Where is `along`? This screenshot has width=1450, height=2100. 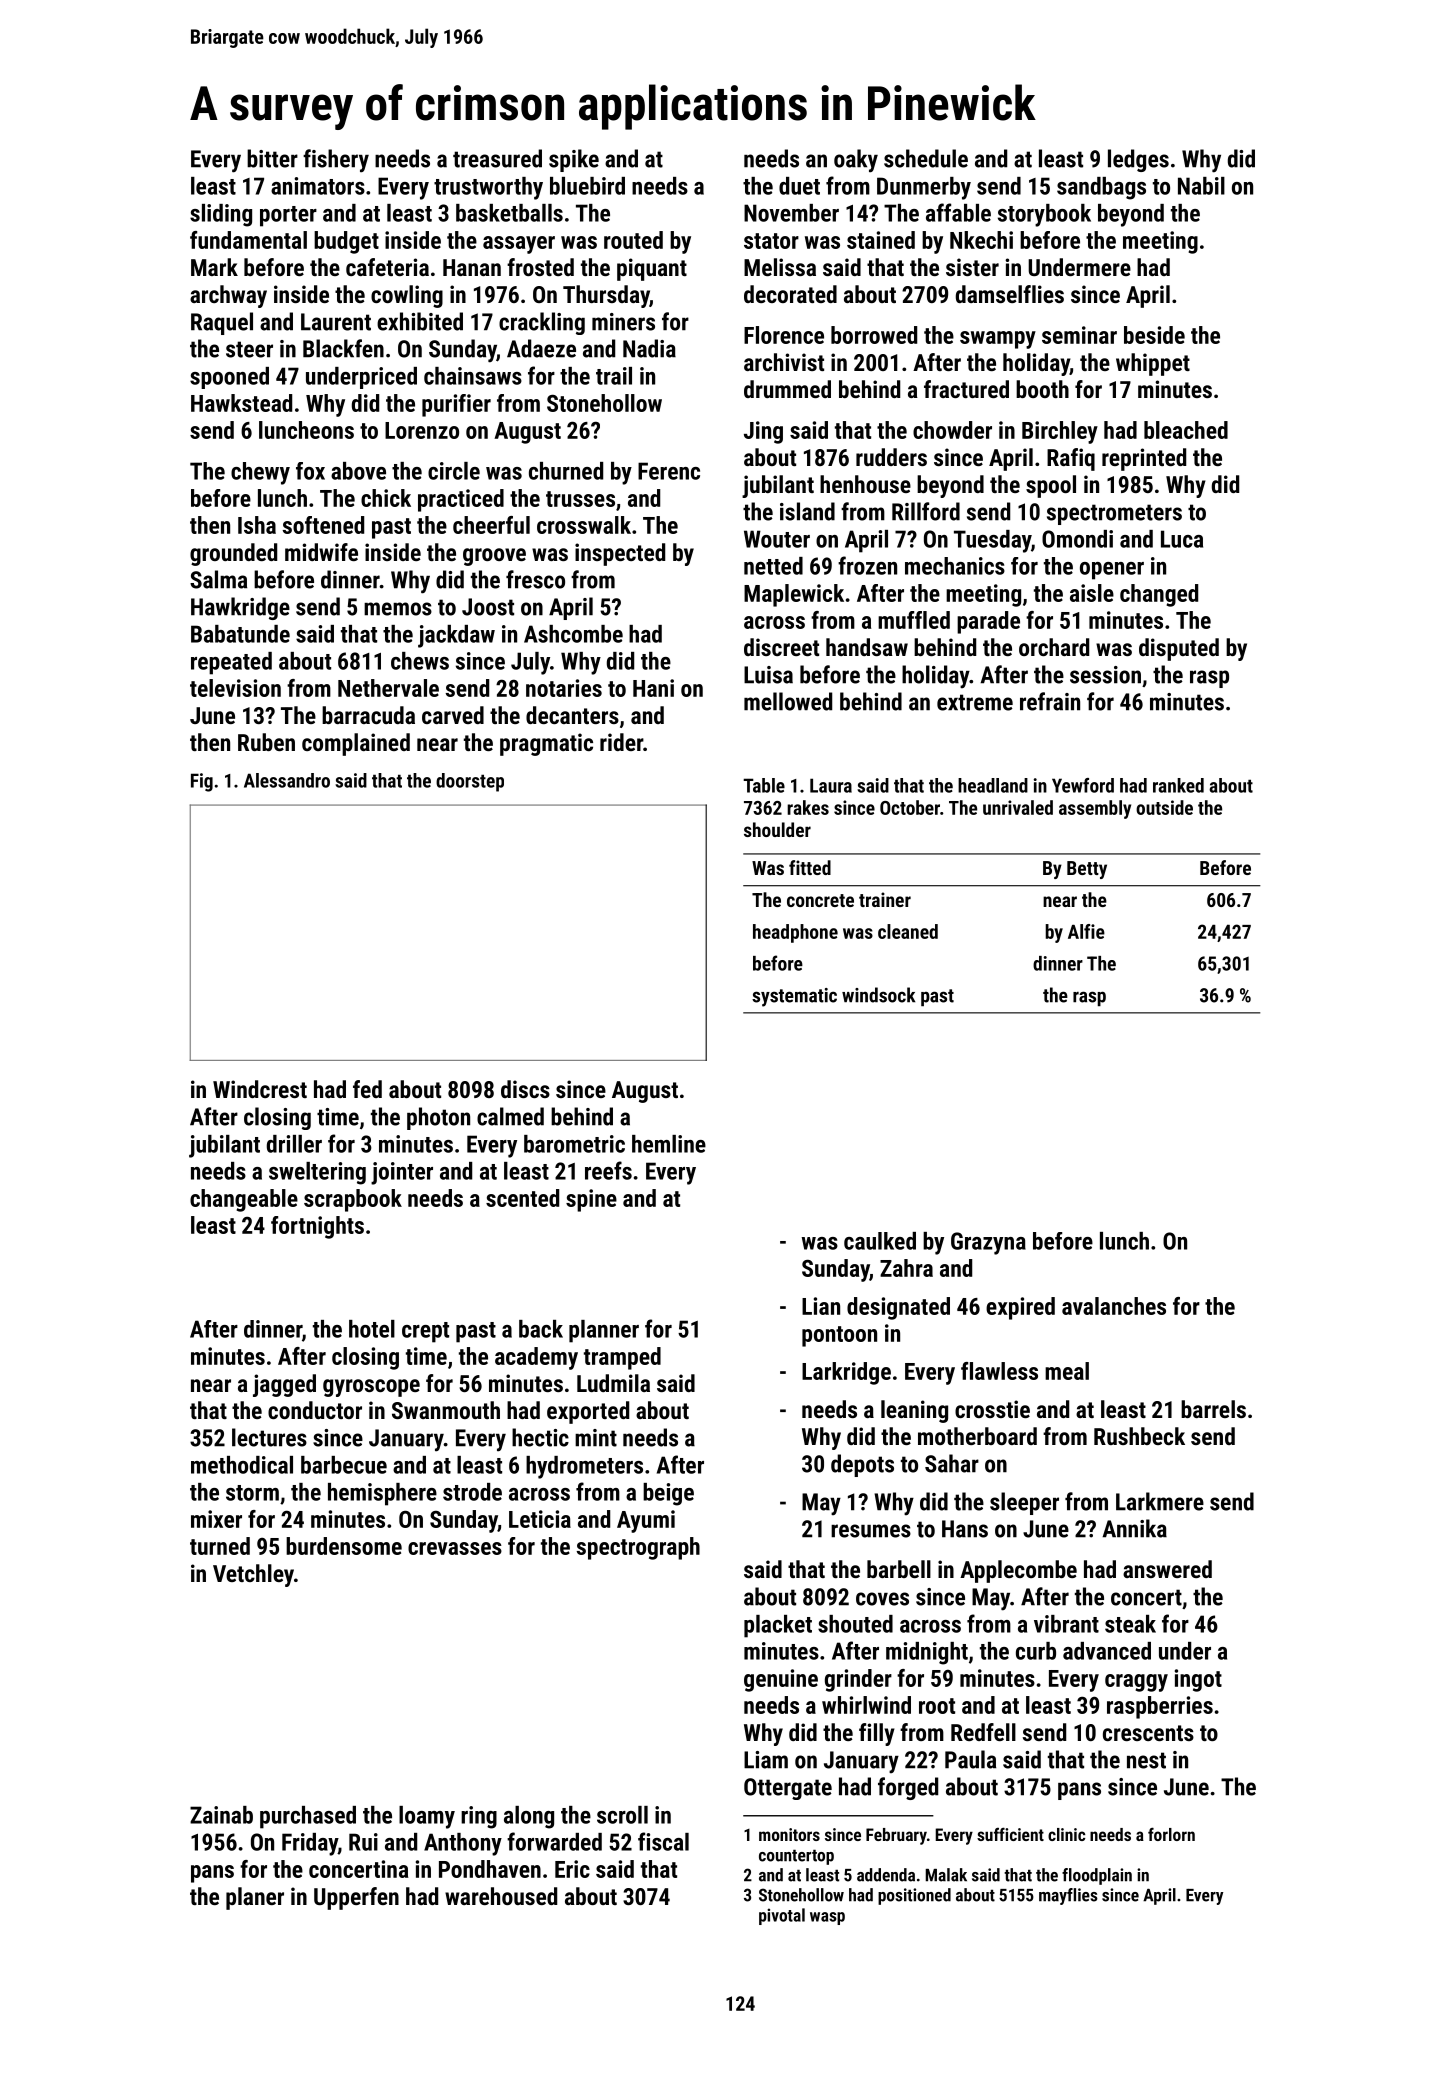
along is located at coordinates (529, 1817).
